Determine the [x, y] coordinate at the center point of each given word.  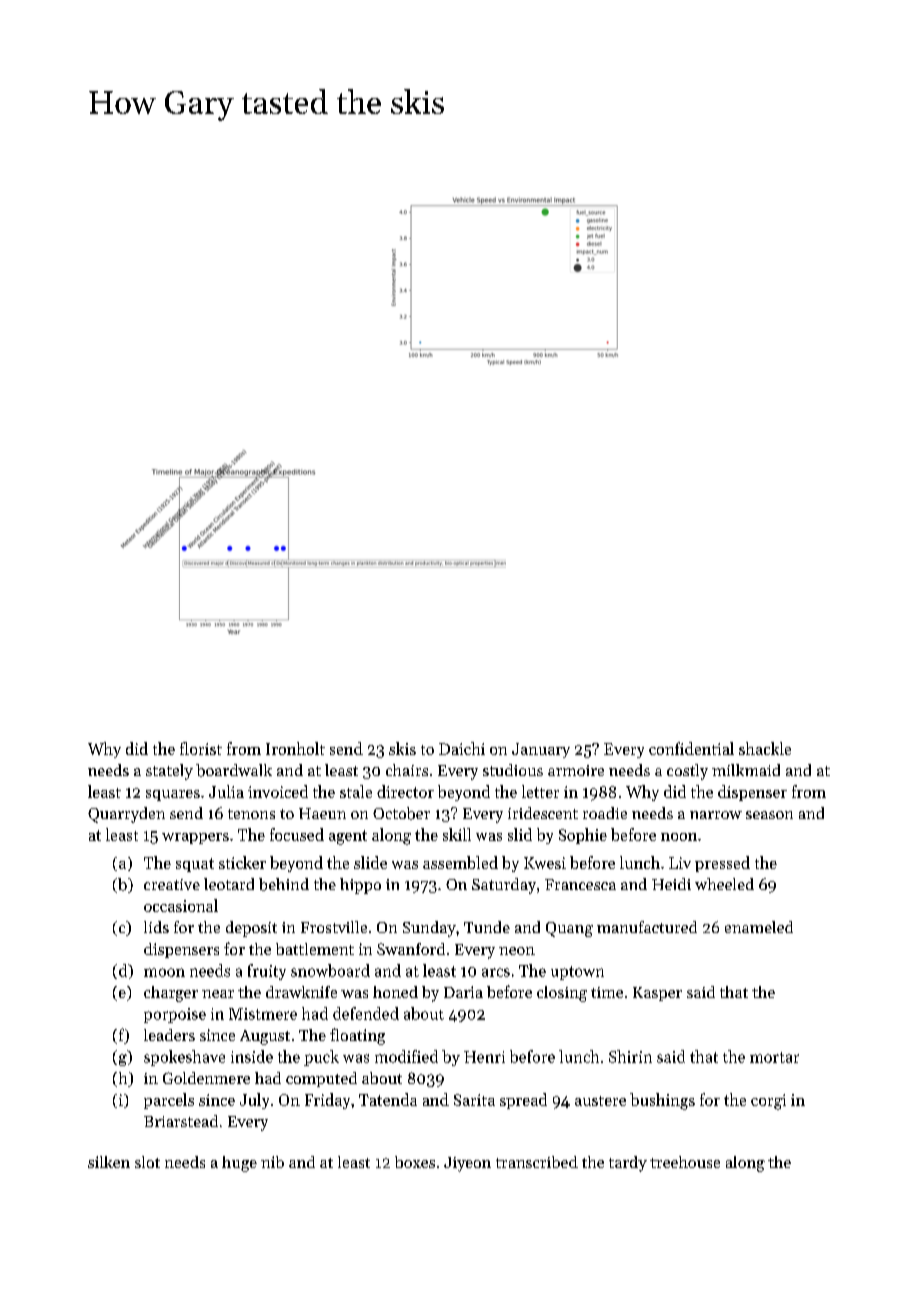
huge [239, 1164]
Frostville [334, 927]
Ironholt [295, 748]
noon [679, 837]
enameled [759, 927]
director [405, 791]
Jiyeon [467, 1164]
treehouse [685, 1162]
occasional [181, 905]
